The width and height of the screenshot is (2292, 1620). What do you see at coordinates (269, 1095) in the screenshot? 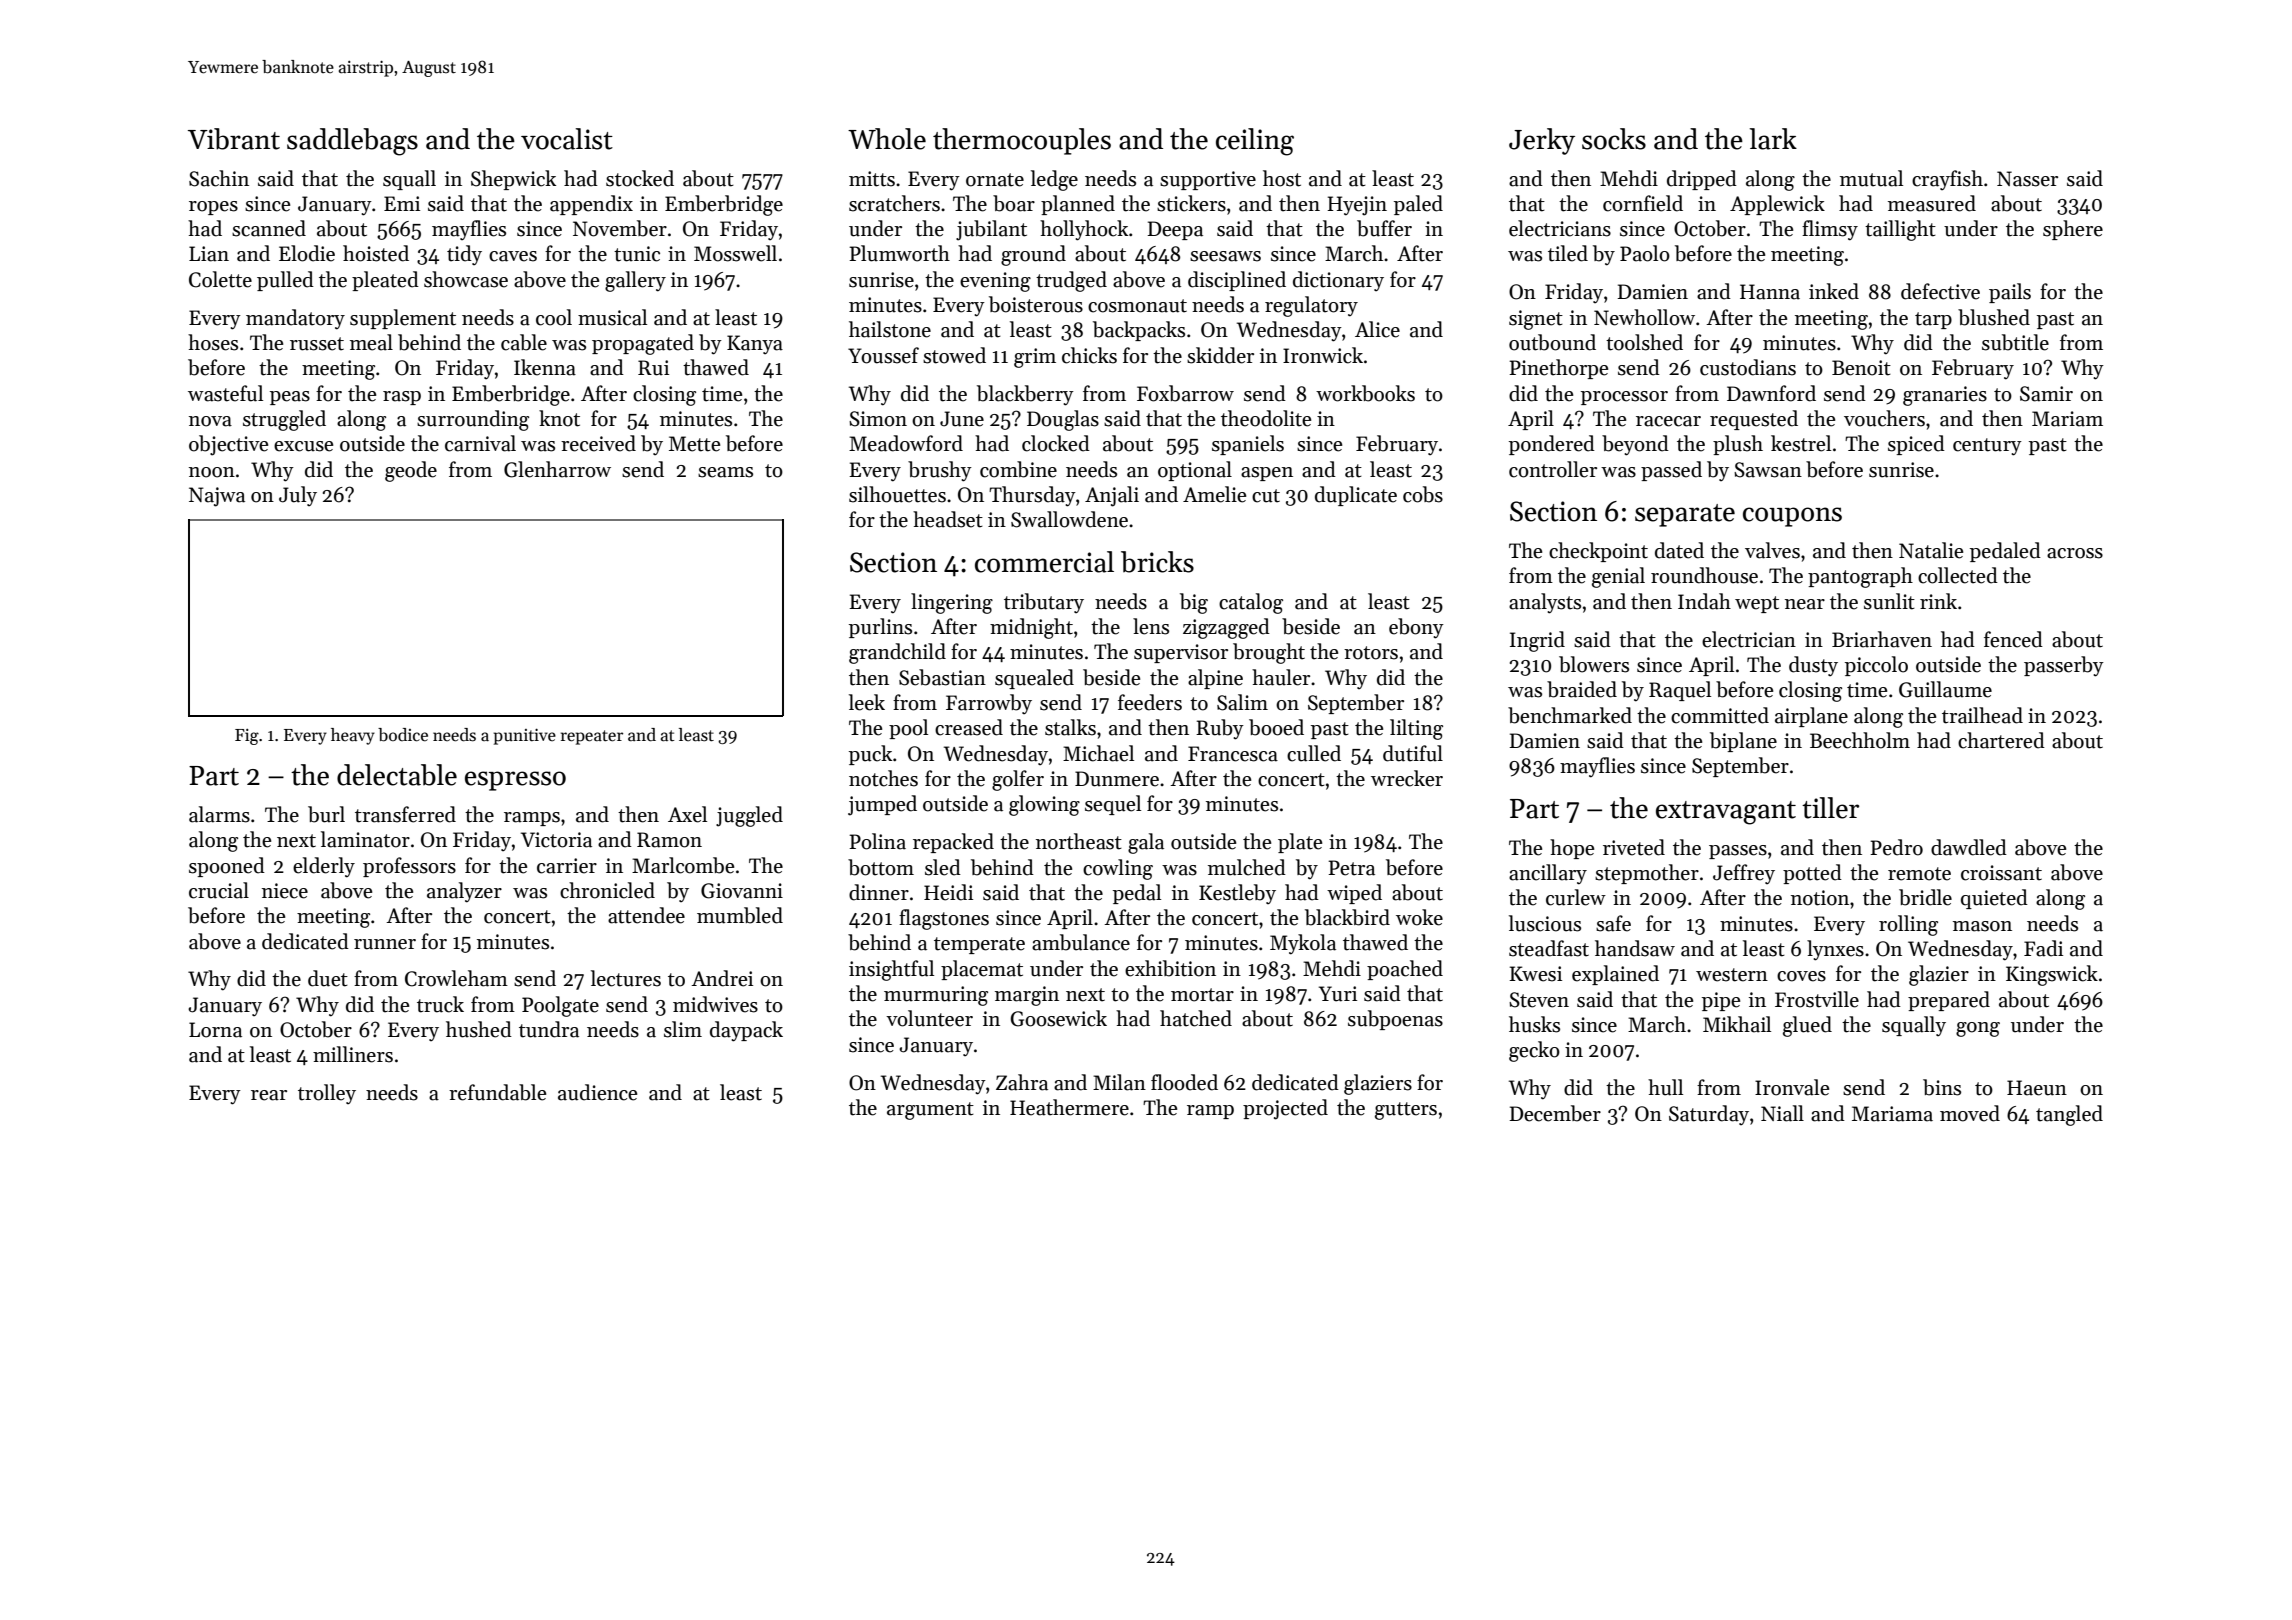
I see `rear` at bounding box center [269, 1095].
